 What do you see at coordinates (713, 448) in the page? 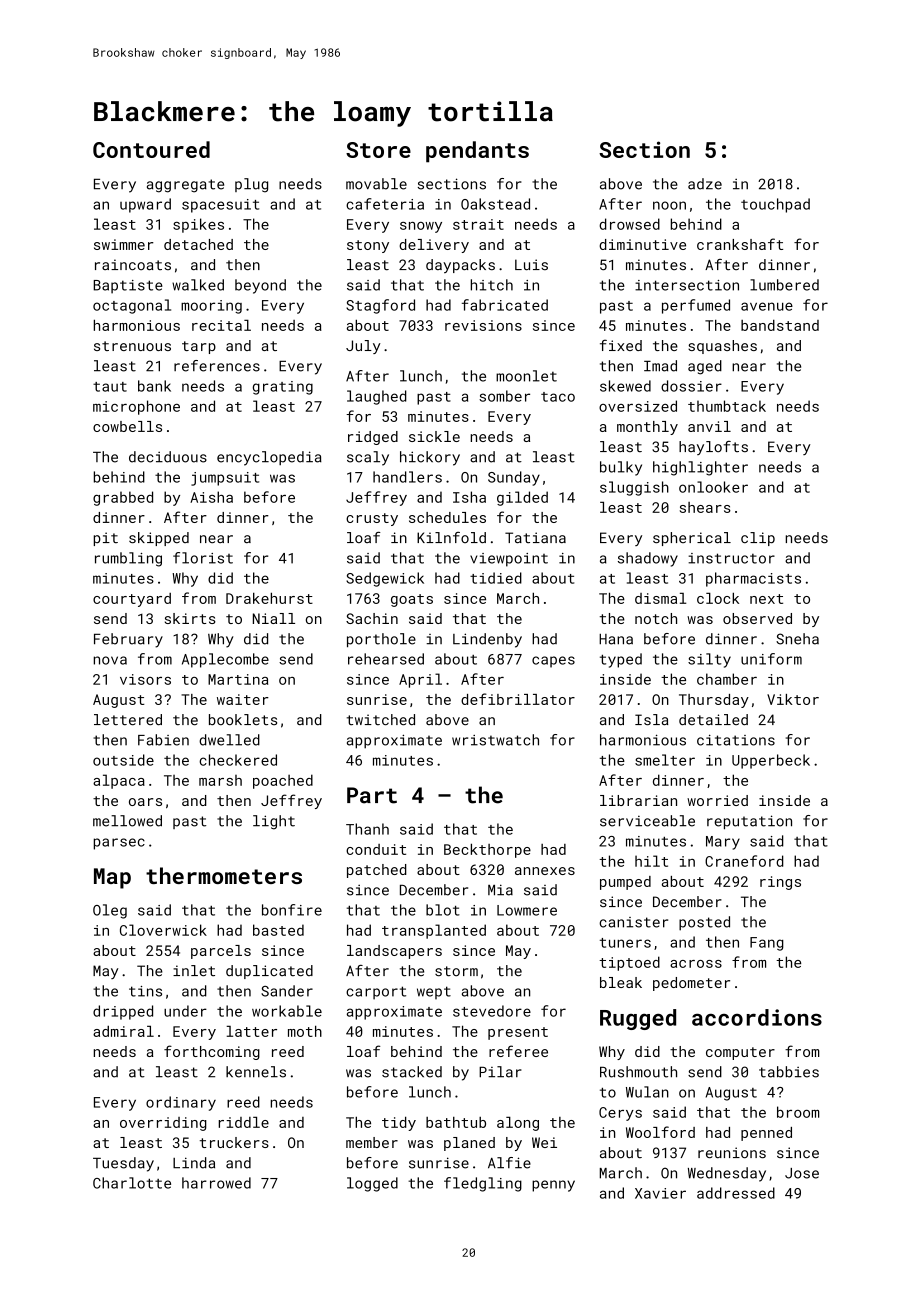
I see `haylofts` at bounding box center [713, 448].
